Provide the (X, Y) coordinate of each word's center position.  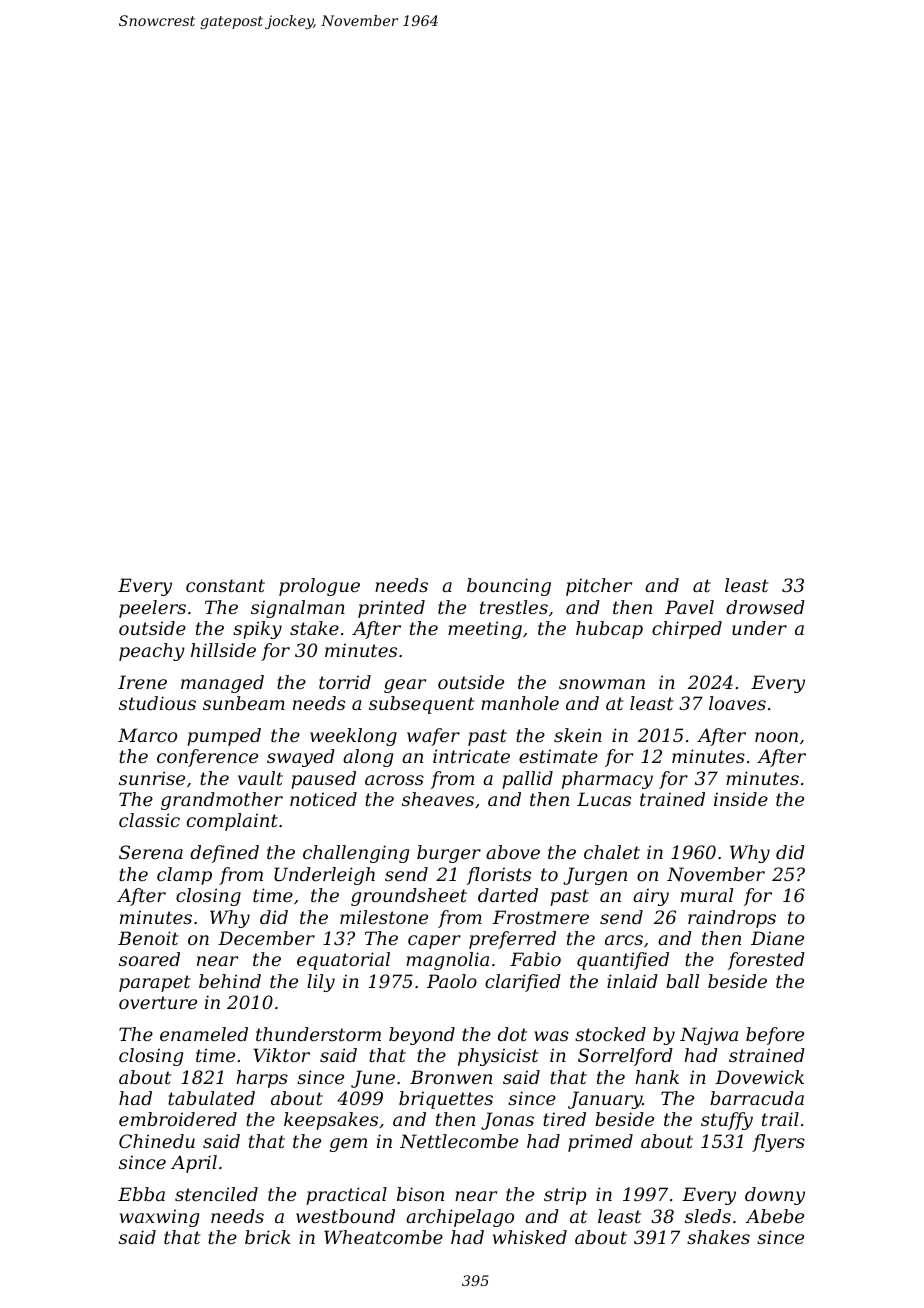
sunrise (152, 778)
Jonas (507, 1121)
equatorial (343, 961)
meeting (485, 630)
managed (222, 684)
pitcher (599, 587)
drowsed (765, 607)
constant (225, 585)
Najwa (709, 1036)
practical (346, 1196)
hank (657, 1077)
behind (230, 981)
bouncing (509, 587)
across (394, 780)
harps (262, 1079)
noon (776, 737)
